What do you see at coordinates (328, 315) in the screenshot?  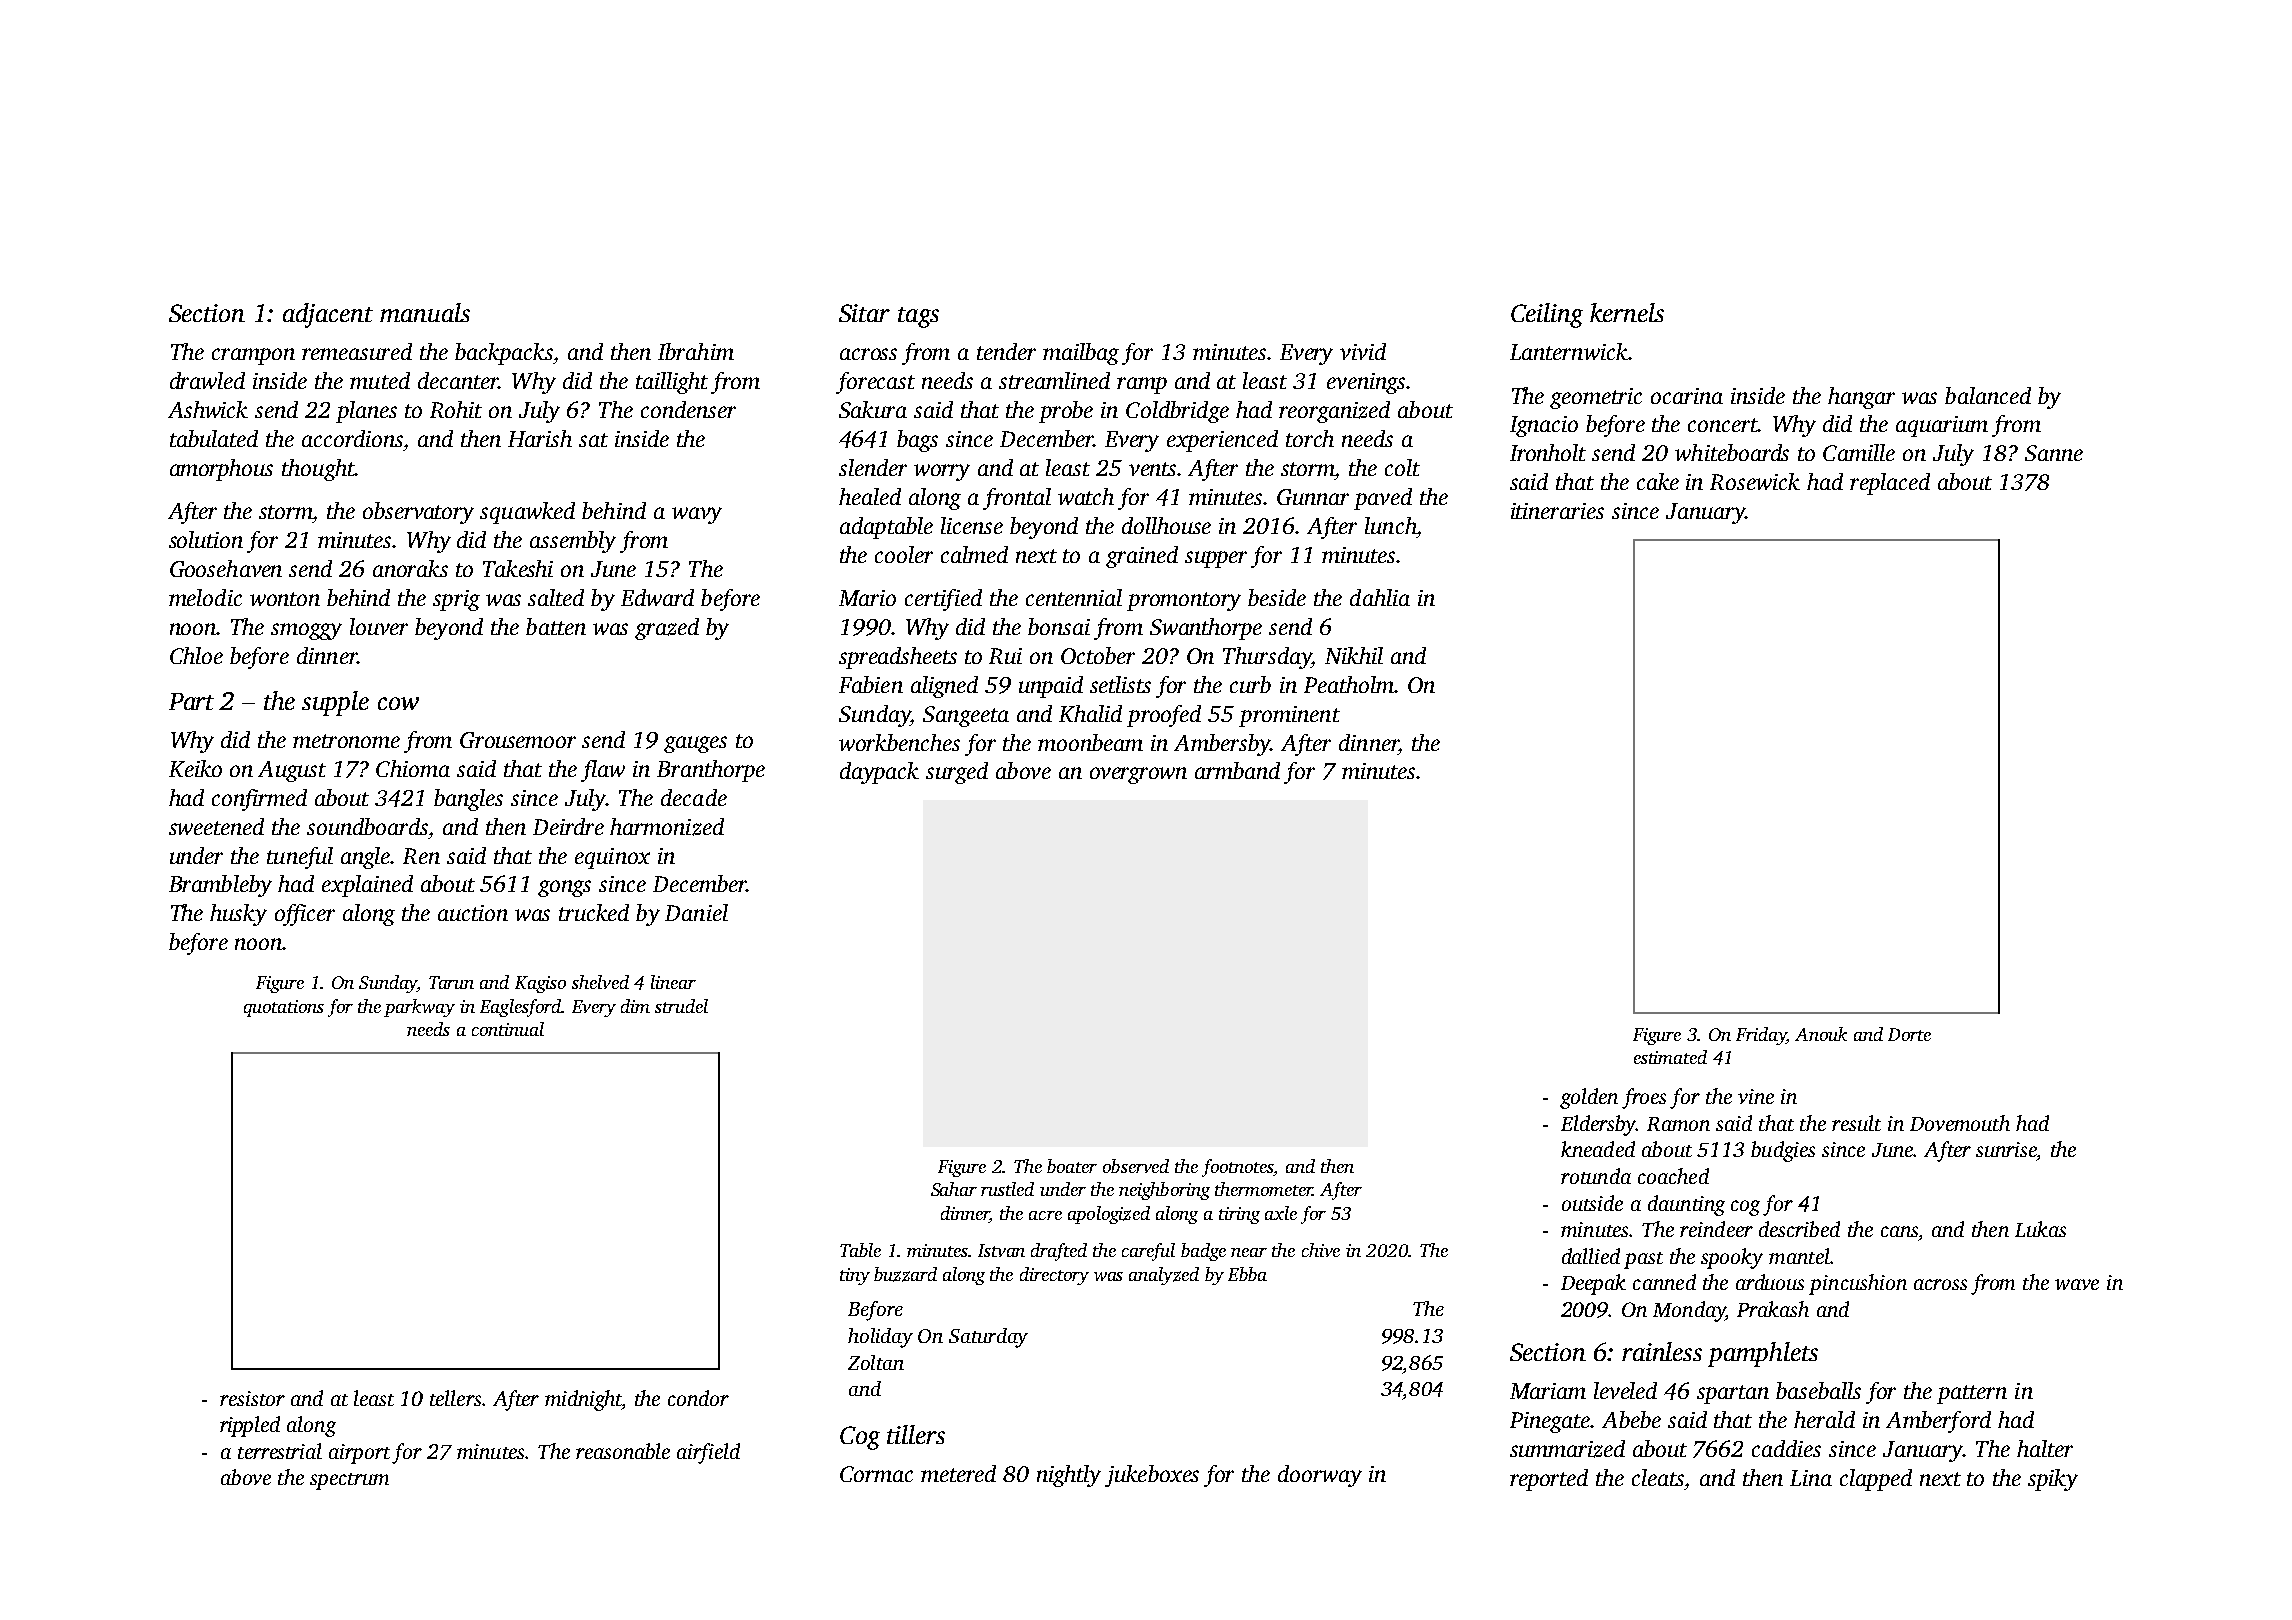 I see `adjacent` at bounding box center [328, 315].
